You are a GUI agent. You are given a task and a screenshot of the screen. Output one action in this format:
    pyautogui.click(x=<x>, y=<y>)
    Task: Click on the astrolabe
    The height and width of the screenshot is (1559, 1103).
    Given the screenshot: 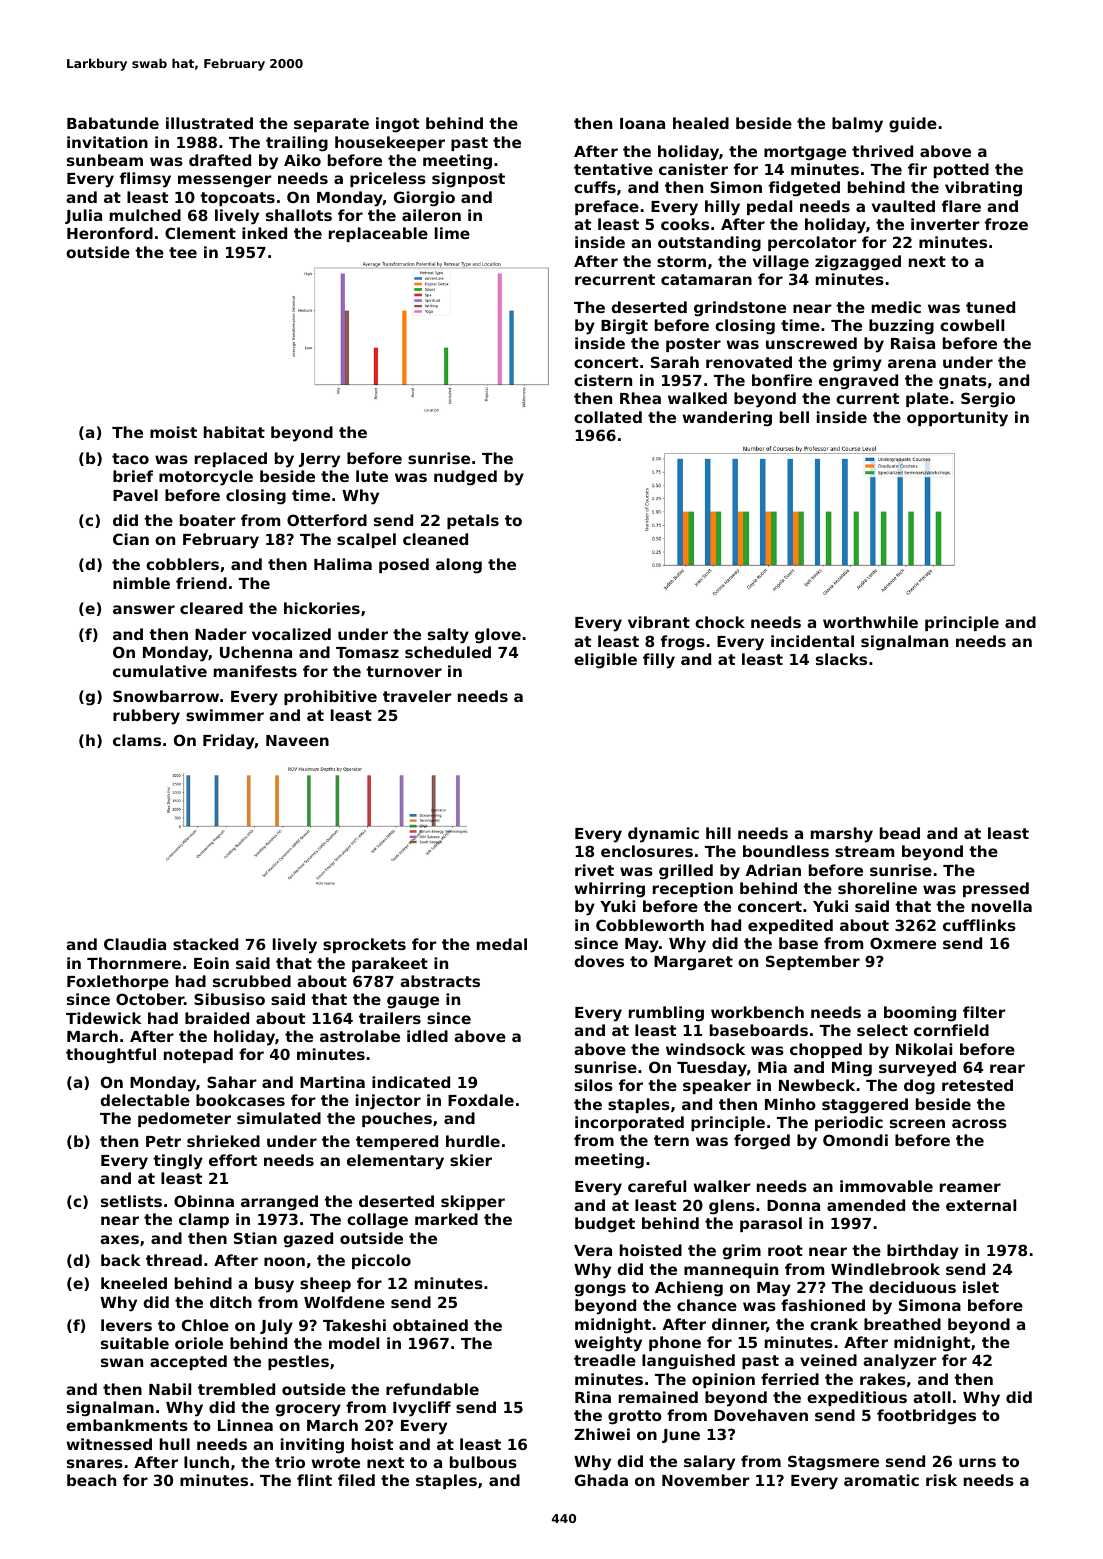 What is the action you would take?
    pyautogui.click(x=360, y=1036)
